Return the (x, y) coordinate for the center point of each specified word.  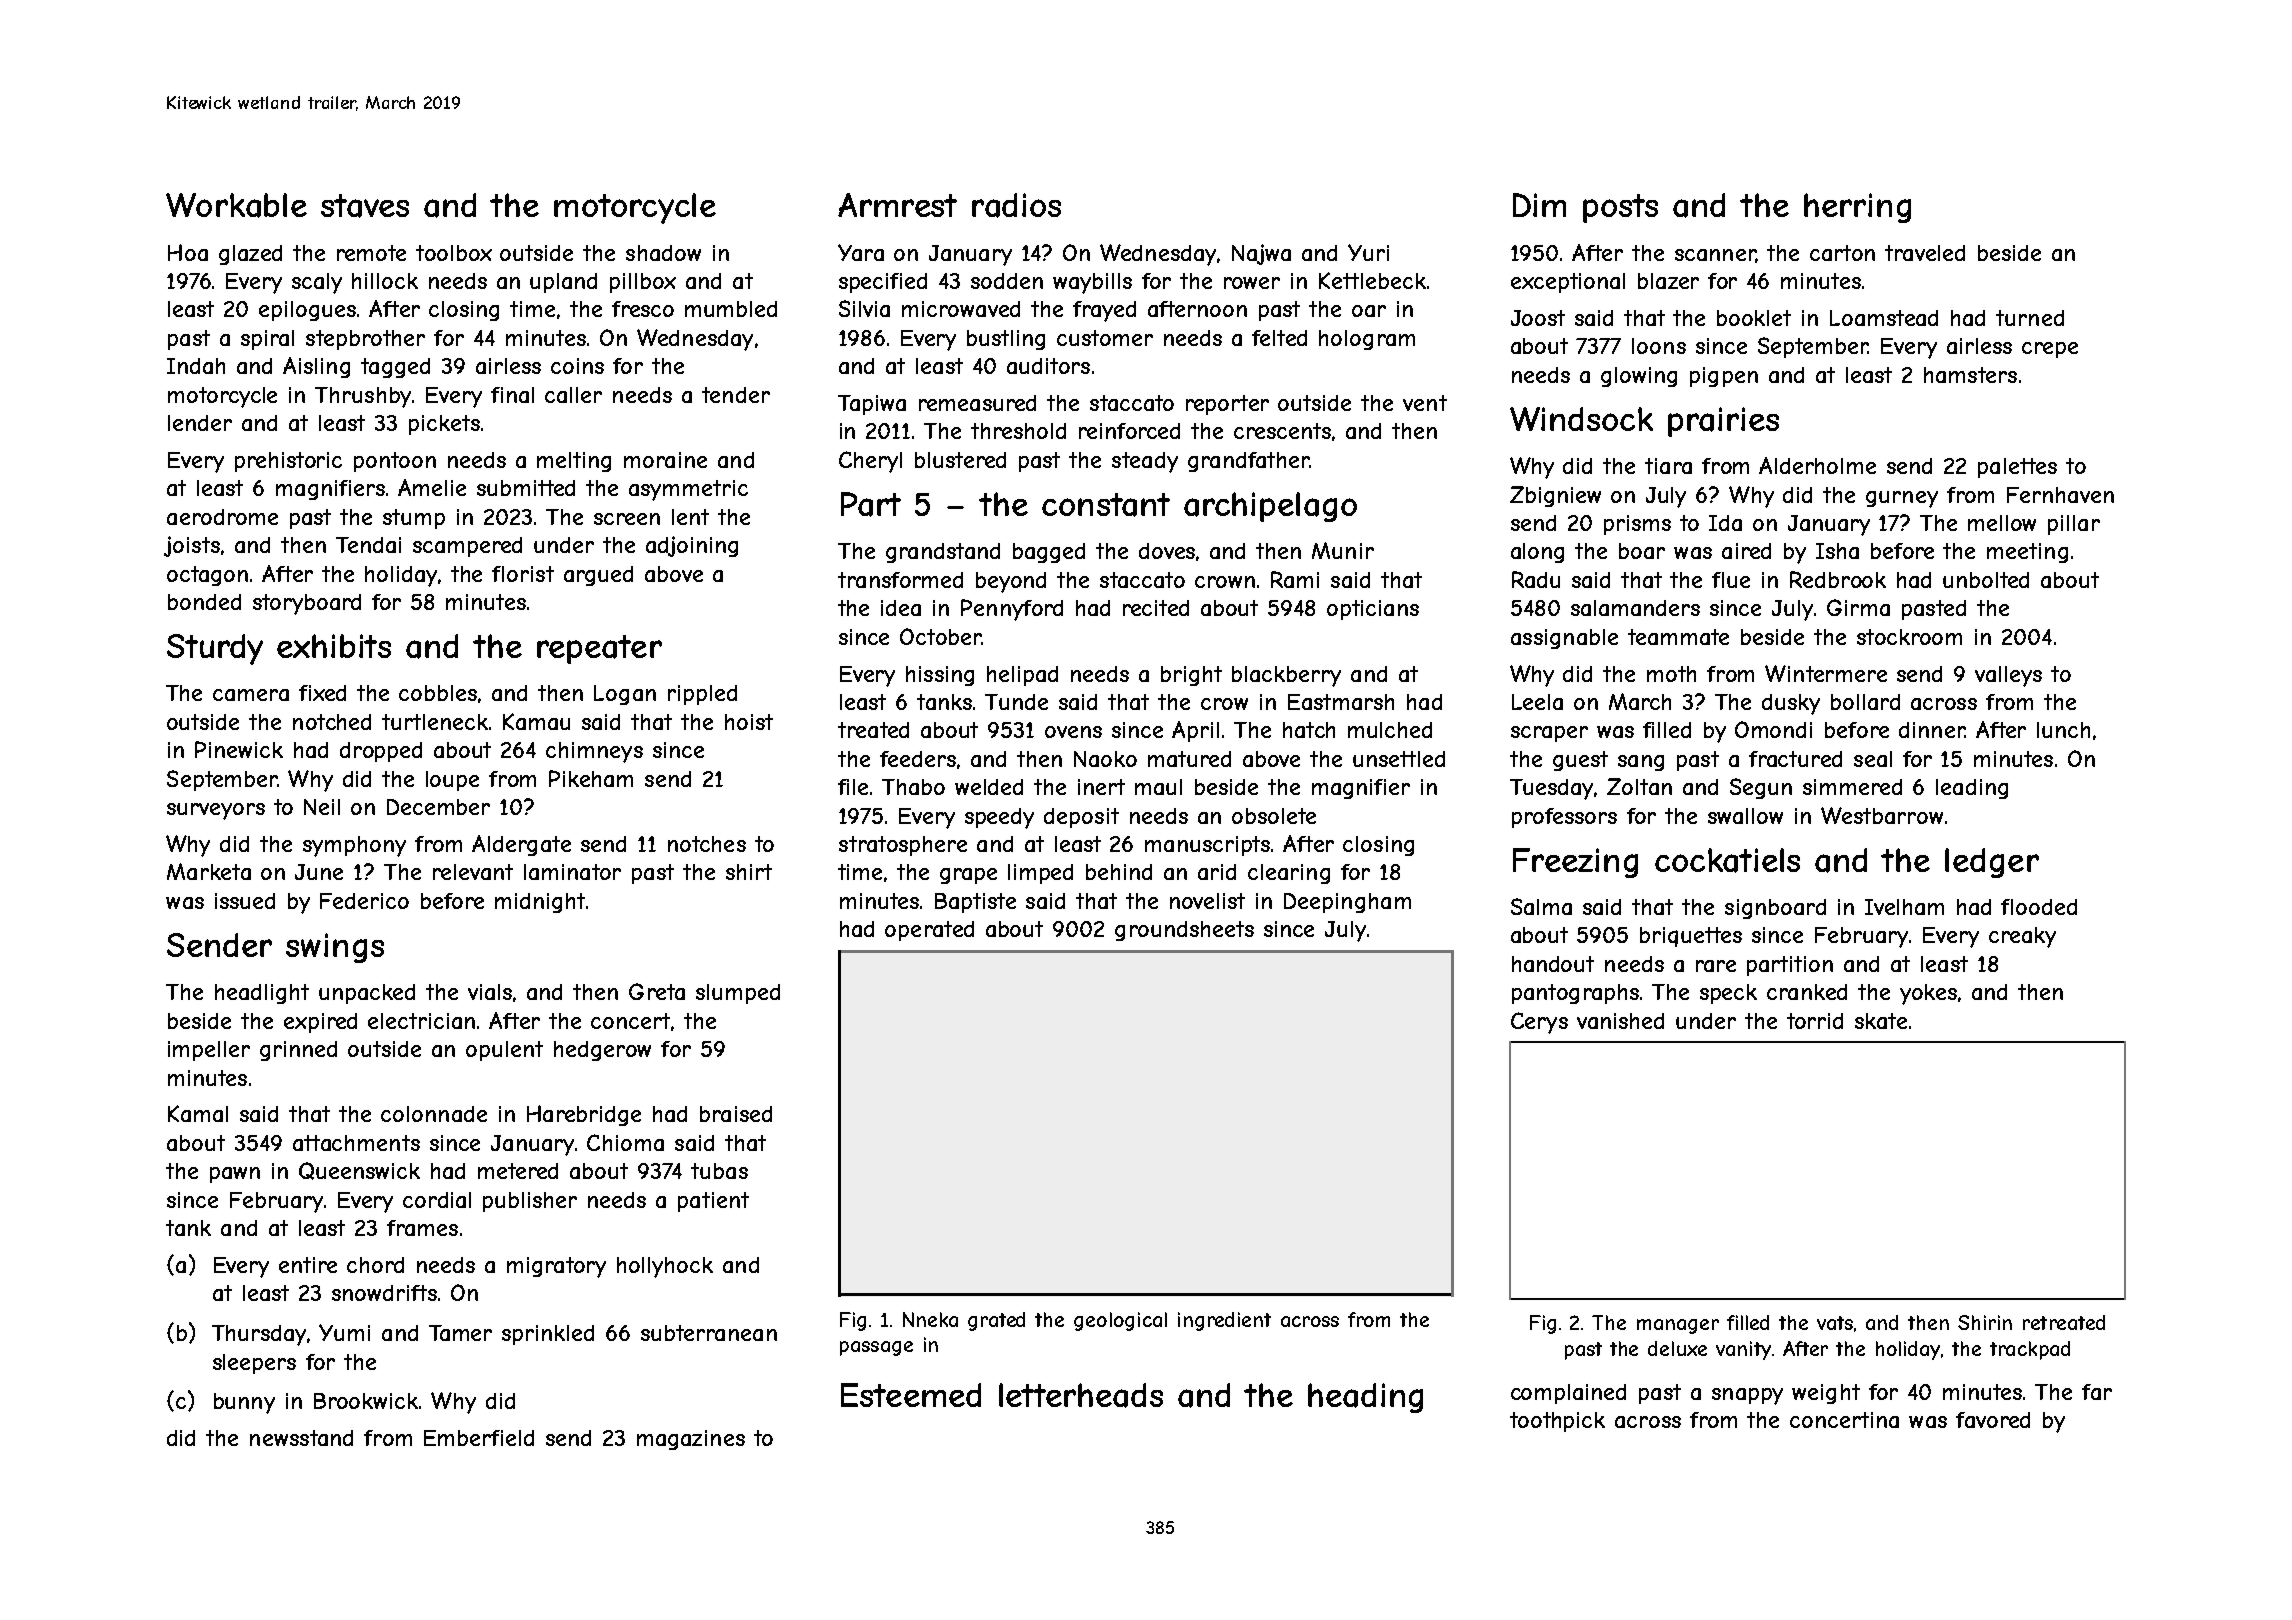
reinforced (1129, 431)
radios (1016, 205)
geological (1120, 1321)
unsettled (1399, 759)
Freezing (1575, 863)
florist (523, 574)
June (319, 872)
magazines (691, 1440)
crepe (2050, 350)
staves (365, 206)
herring (1857, 208)
